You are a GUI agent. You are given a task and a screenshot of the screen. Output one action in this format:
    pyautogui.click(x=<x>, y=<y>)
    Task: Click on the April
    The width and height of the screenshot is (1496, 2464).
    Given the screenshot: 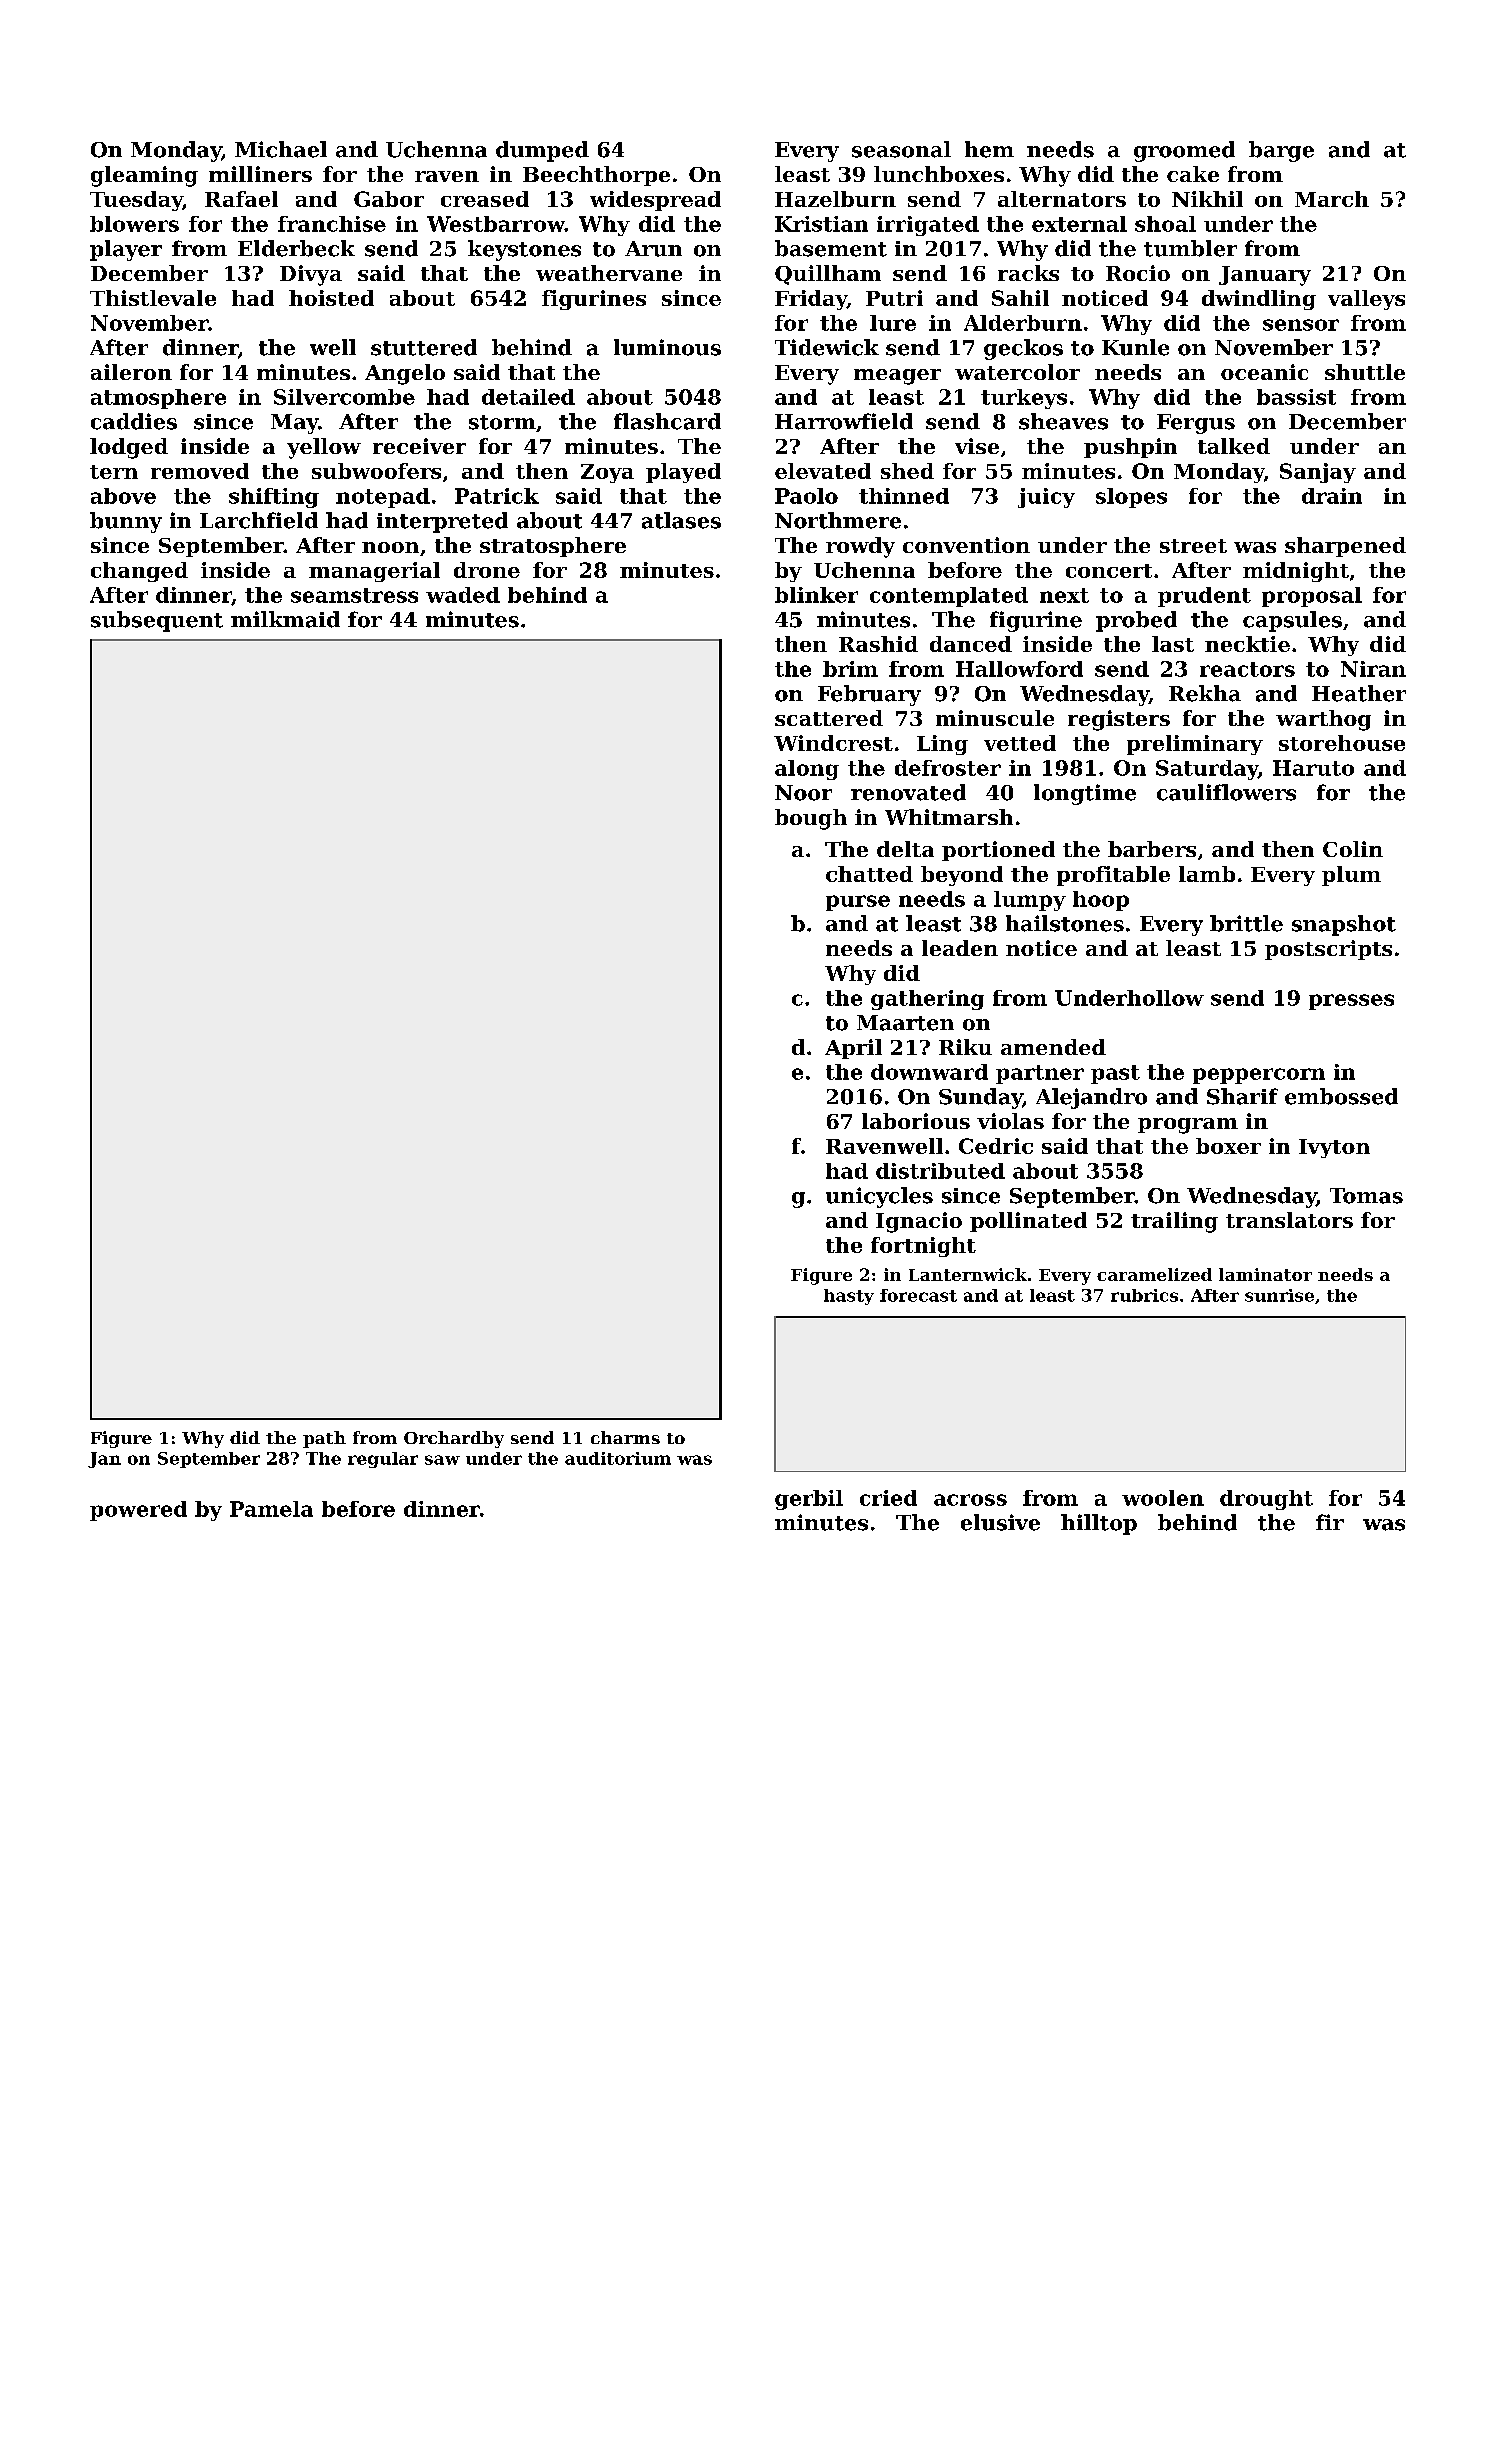 What is the action you would take?
    pyautogui.click(x=853, y=1049)
